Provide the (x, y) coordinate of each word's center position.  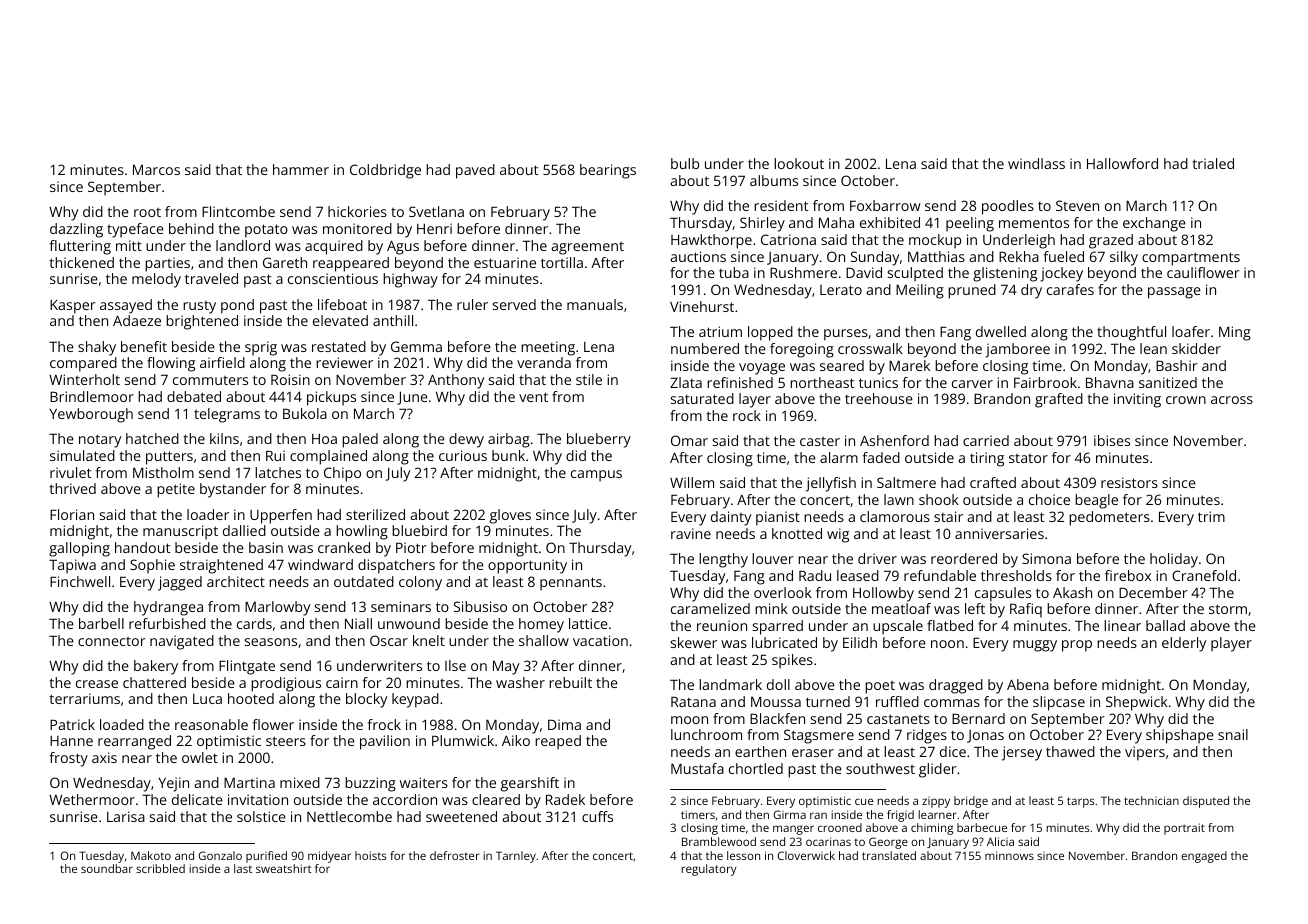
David (864, 272)
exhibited (890, 222)
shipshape (1180, 736)
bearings (608, 171)
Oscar (389, 640)
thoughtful (1131, 333)
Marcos (156, 169)
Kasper (73, 307)
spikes (792, 661)
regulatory (709, 870)
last (243, 868)
